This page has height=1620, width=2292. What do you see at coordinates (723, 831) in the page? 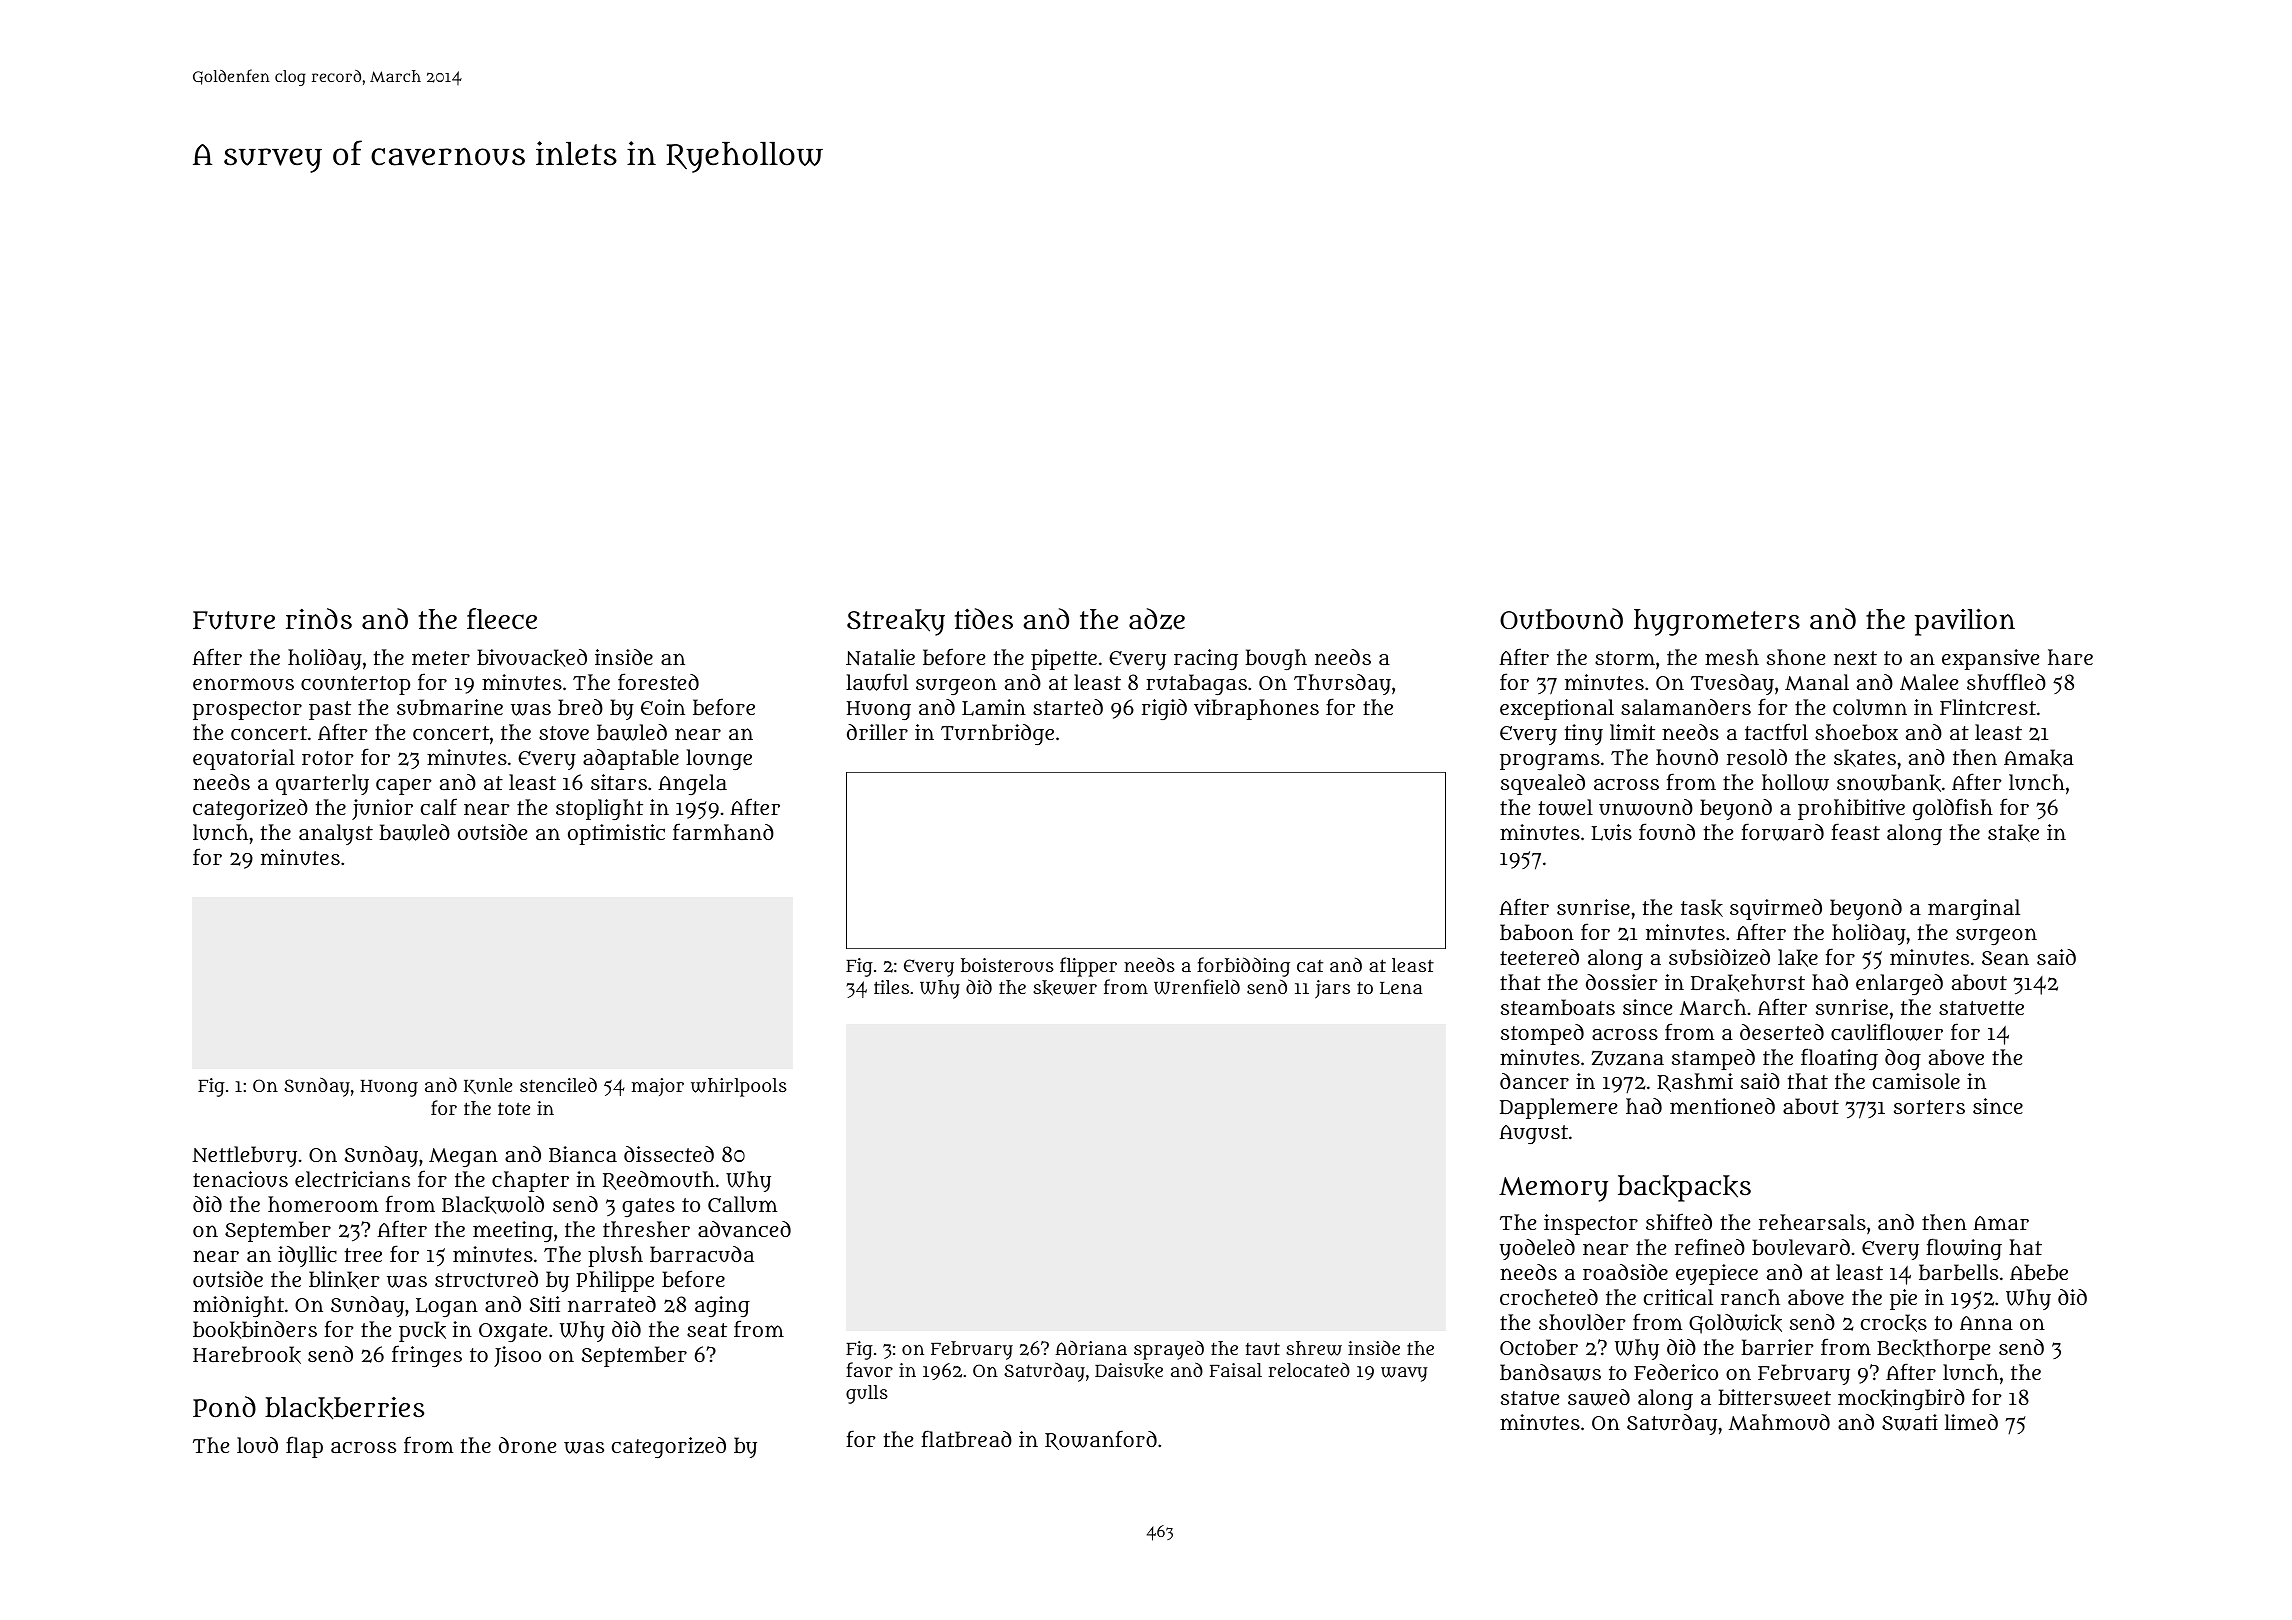
I see `farmhand` at bounding box center [723, 831].
